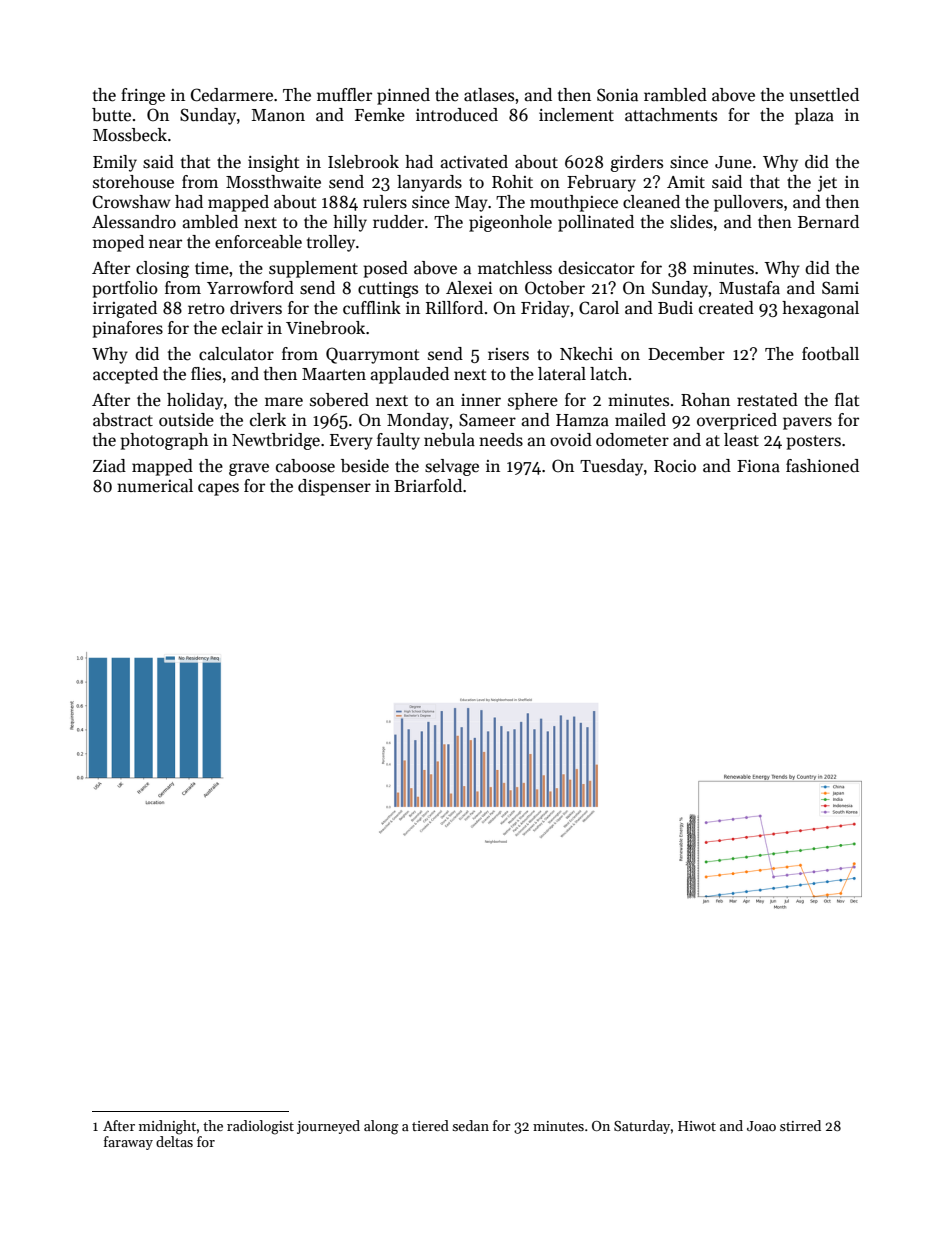  Describe the element at coordinates (571, 440) in the page. I see `ovoid` at that location.
